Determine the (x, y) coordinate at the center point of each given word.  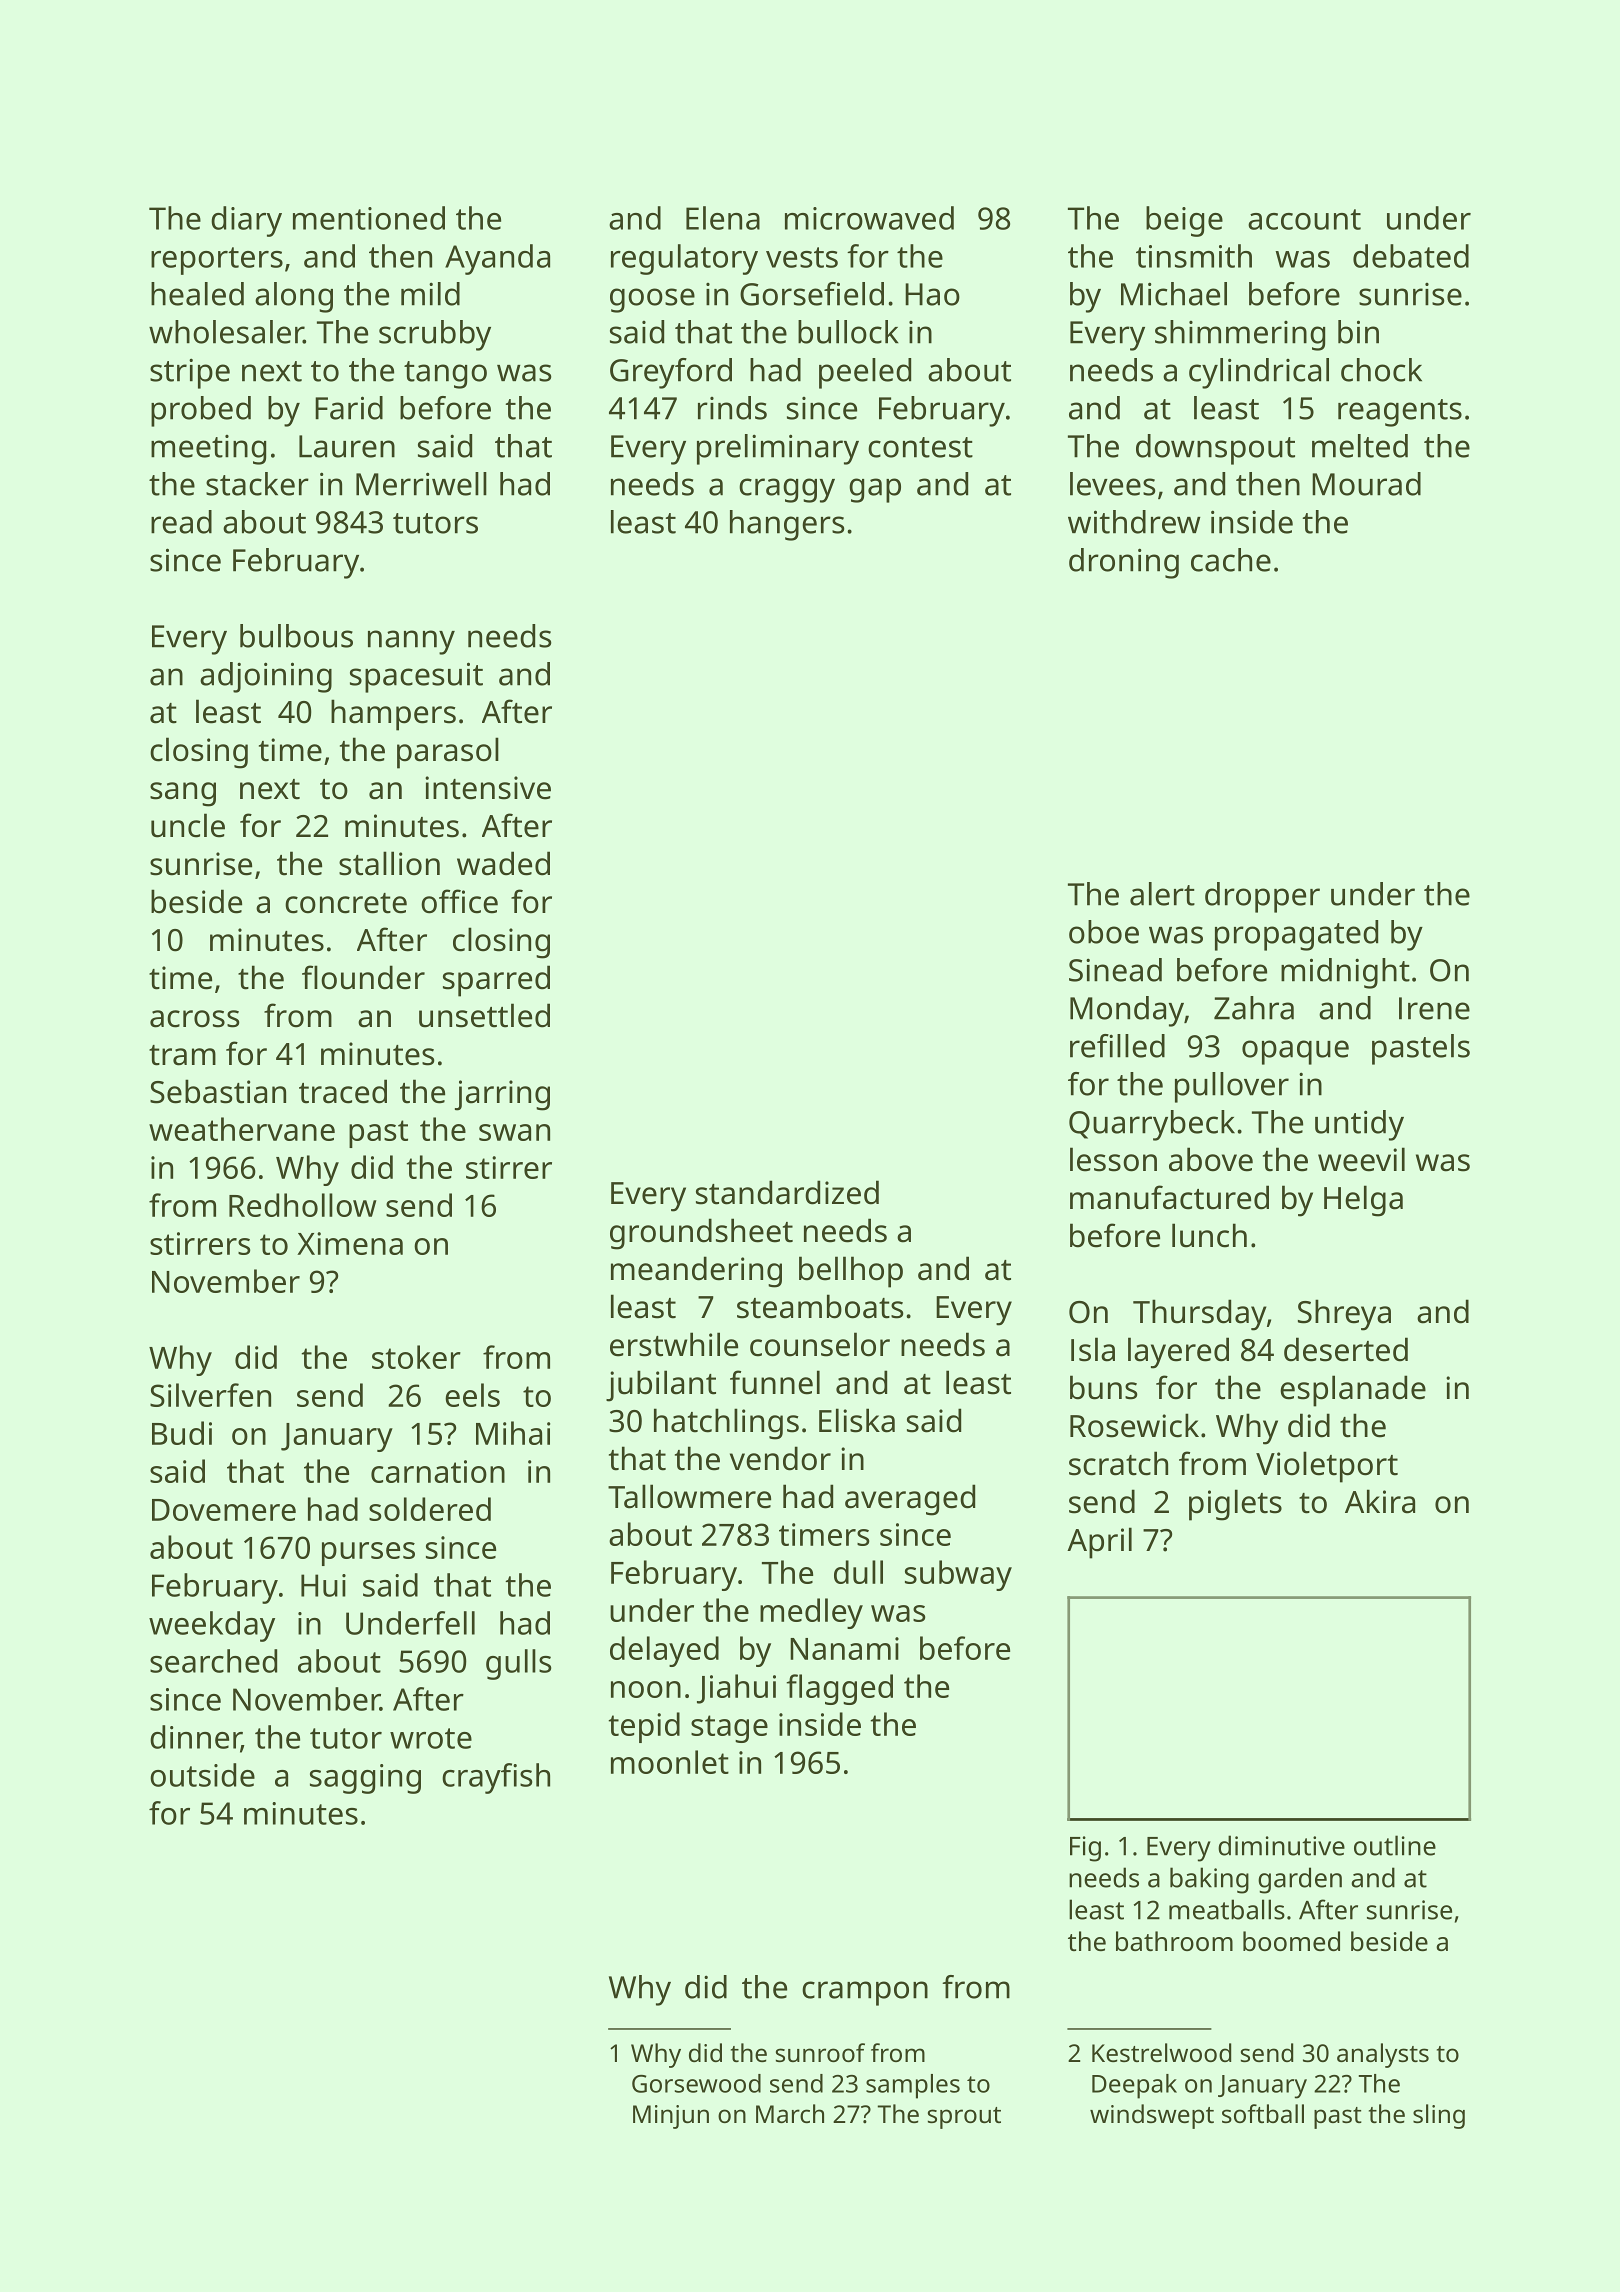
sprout (964, 2118)
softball (1263, 2113)
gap (875, 490)
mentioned (369, 218)
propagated (1296, 935)
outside (202, 1775)
